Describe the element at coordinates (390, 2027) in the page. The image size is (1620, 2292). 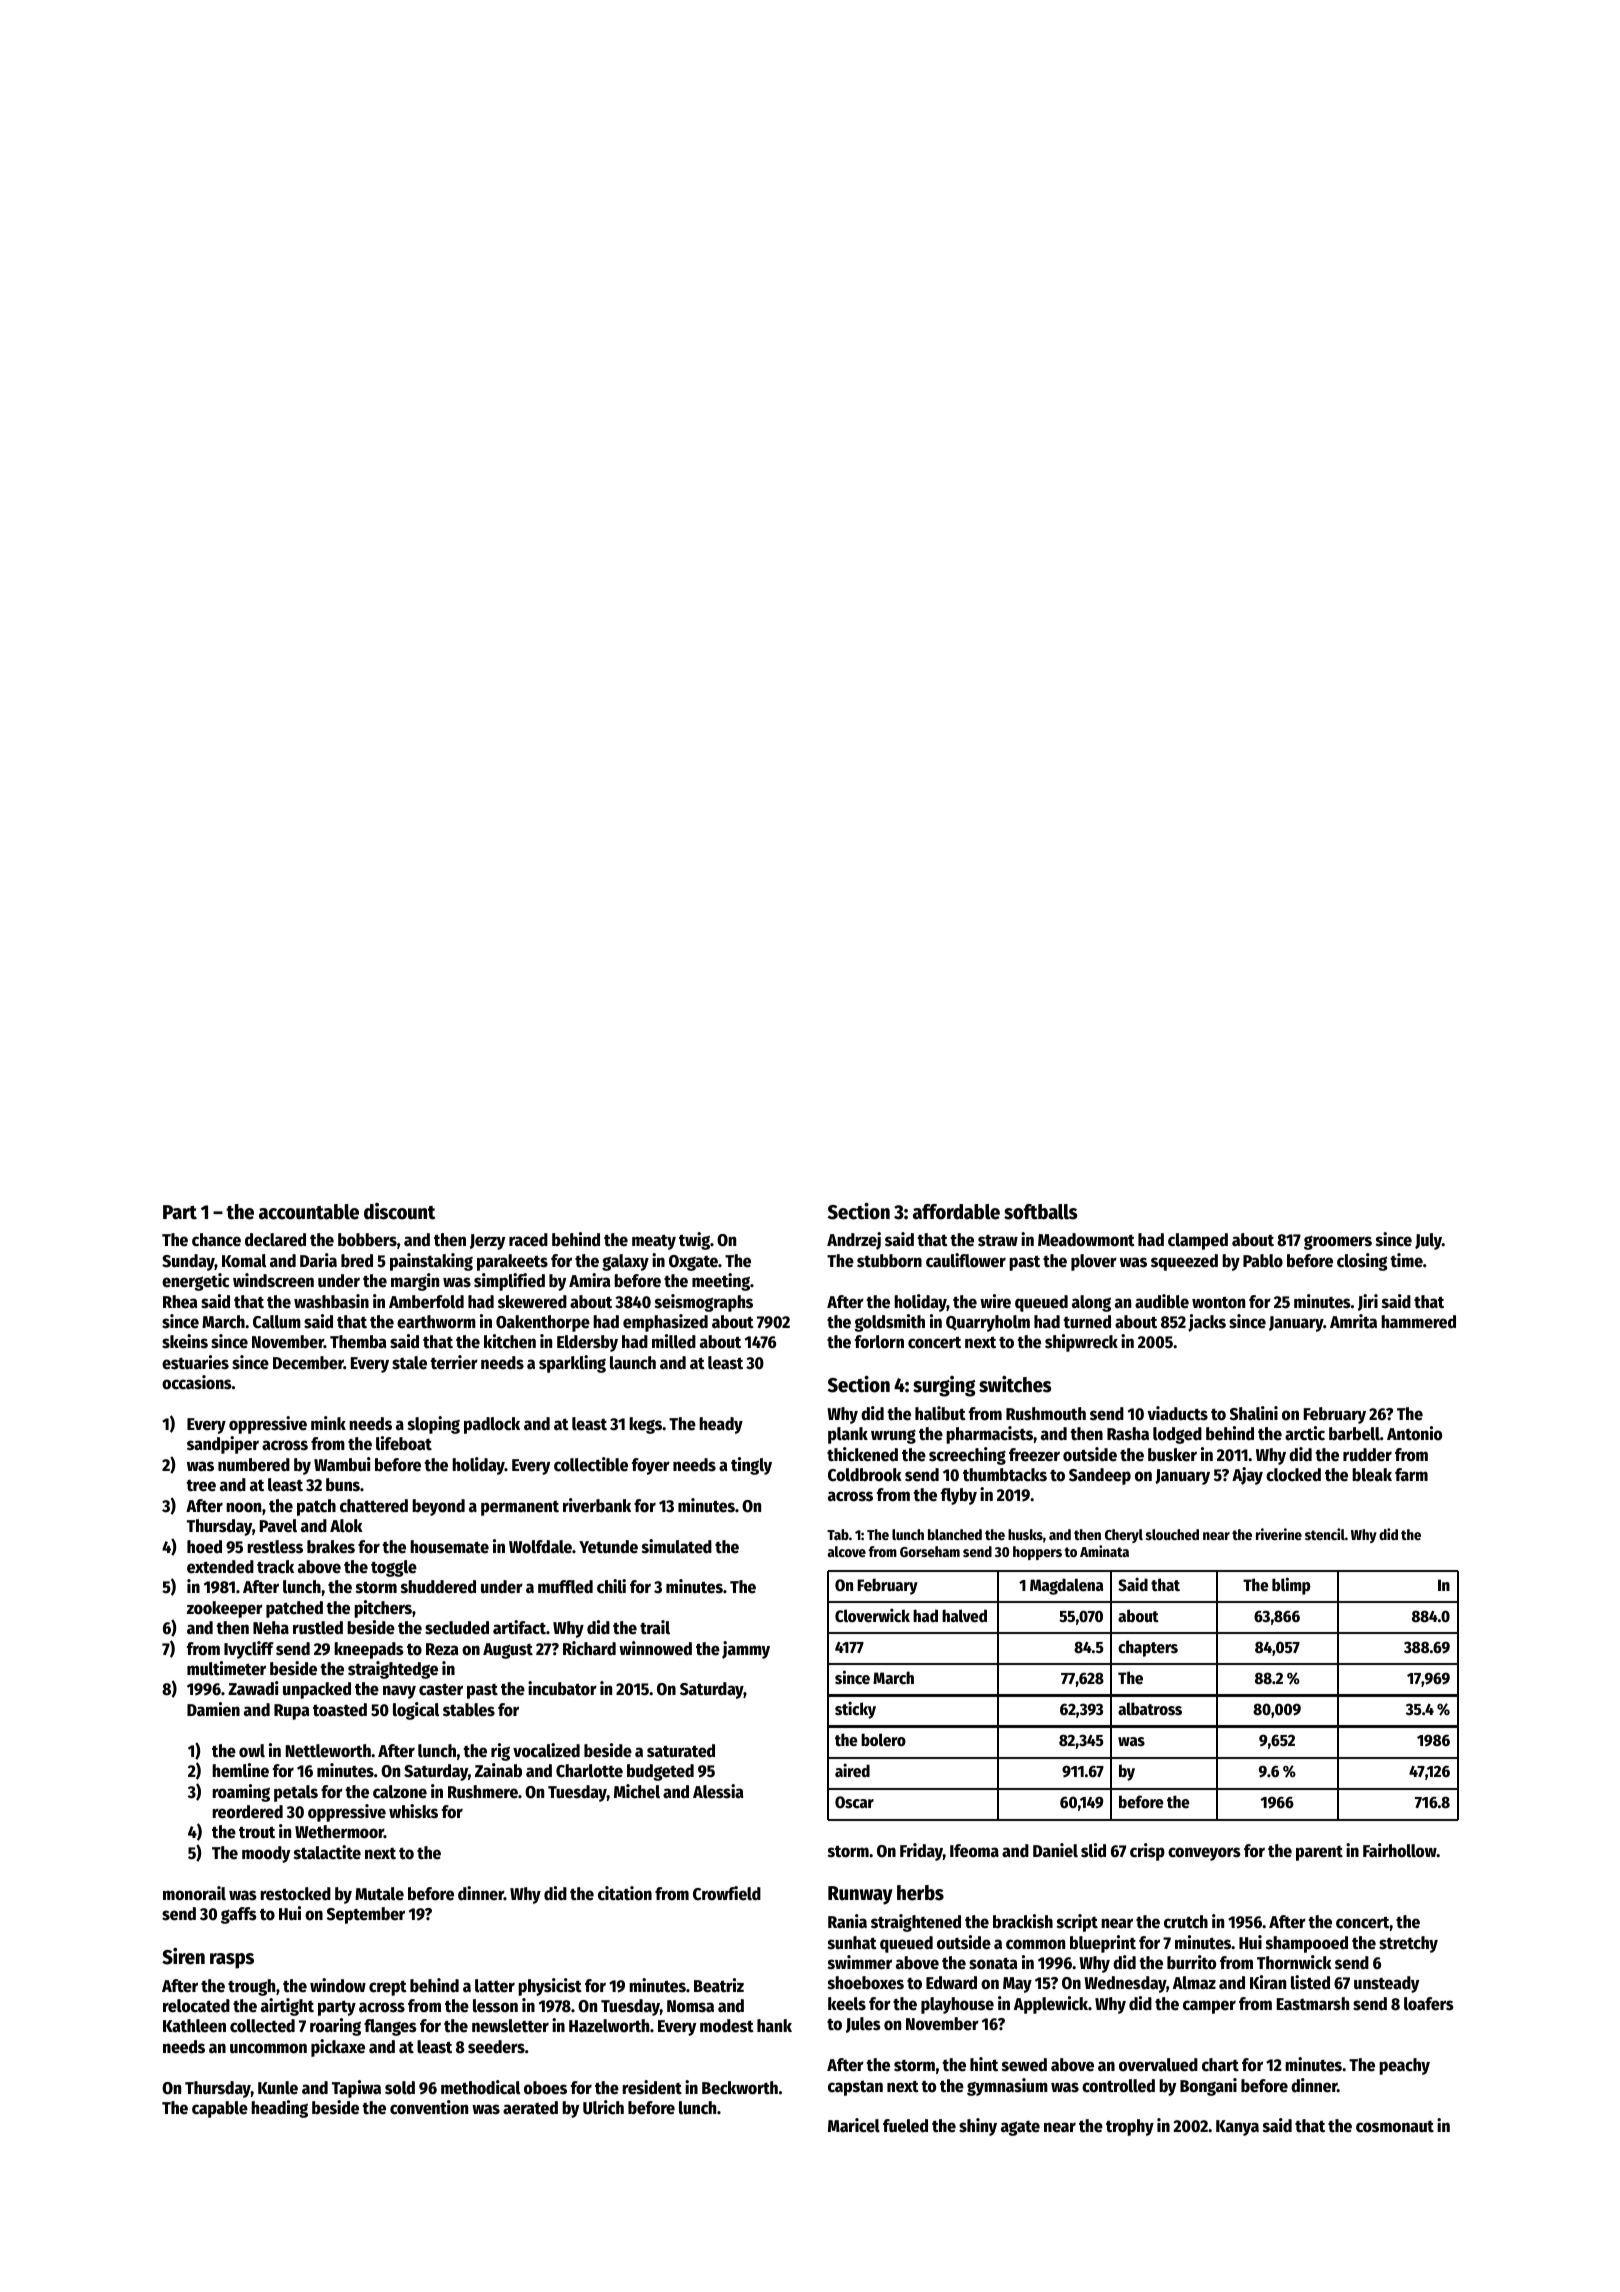
I see `flanges` at that location.
